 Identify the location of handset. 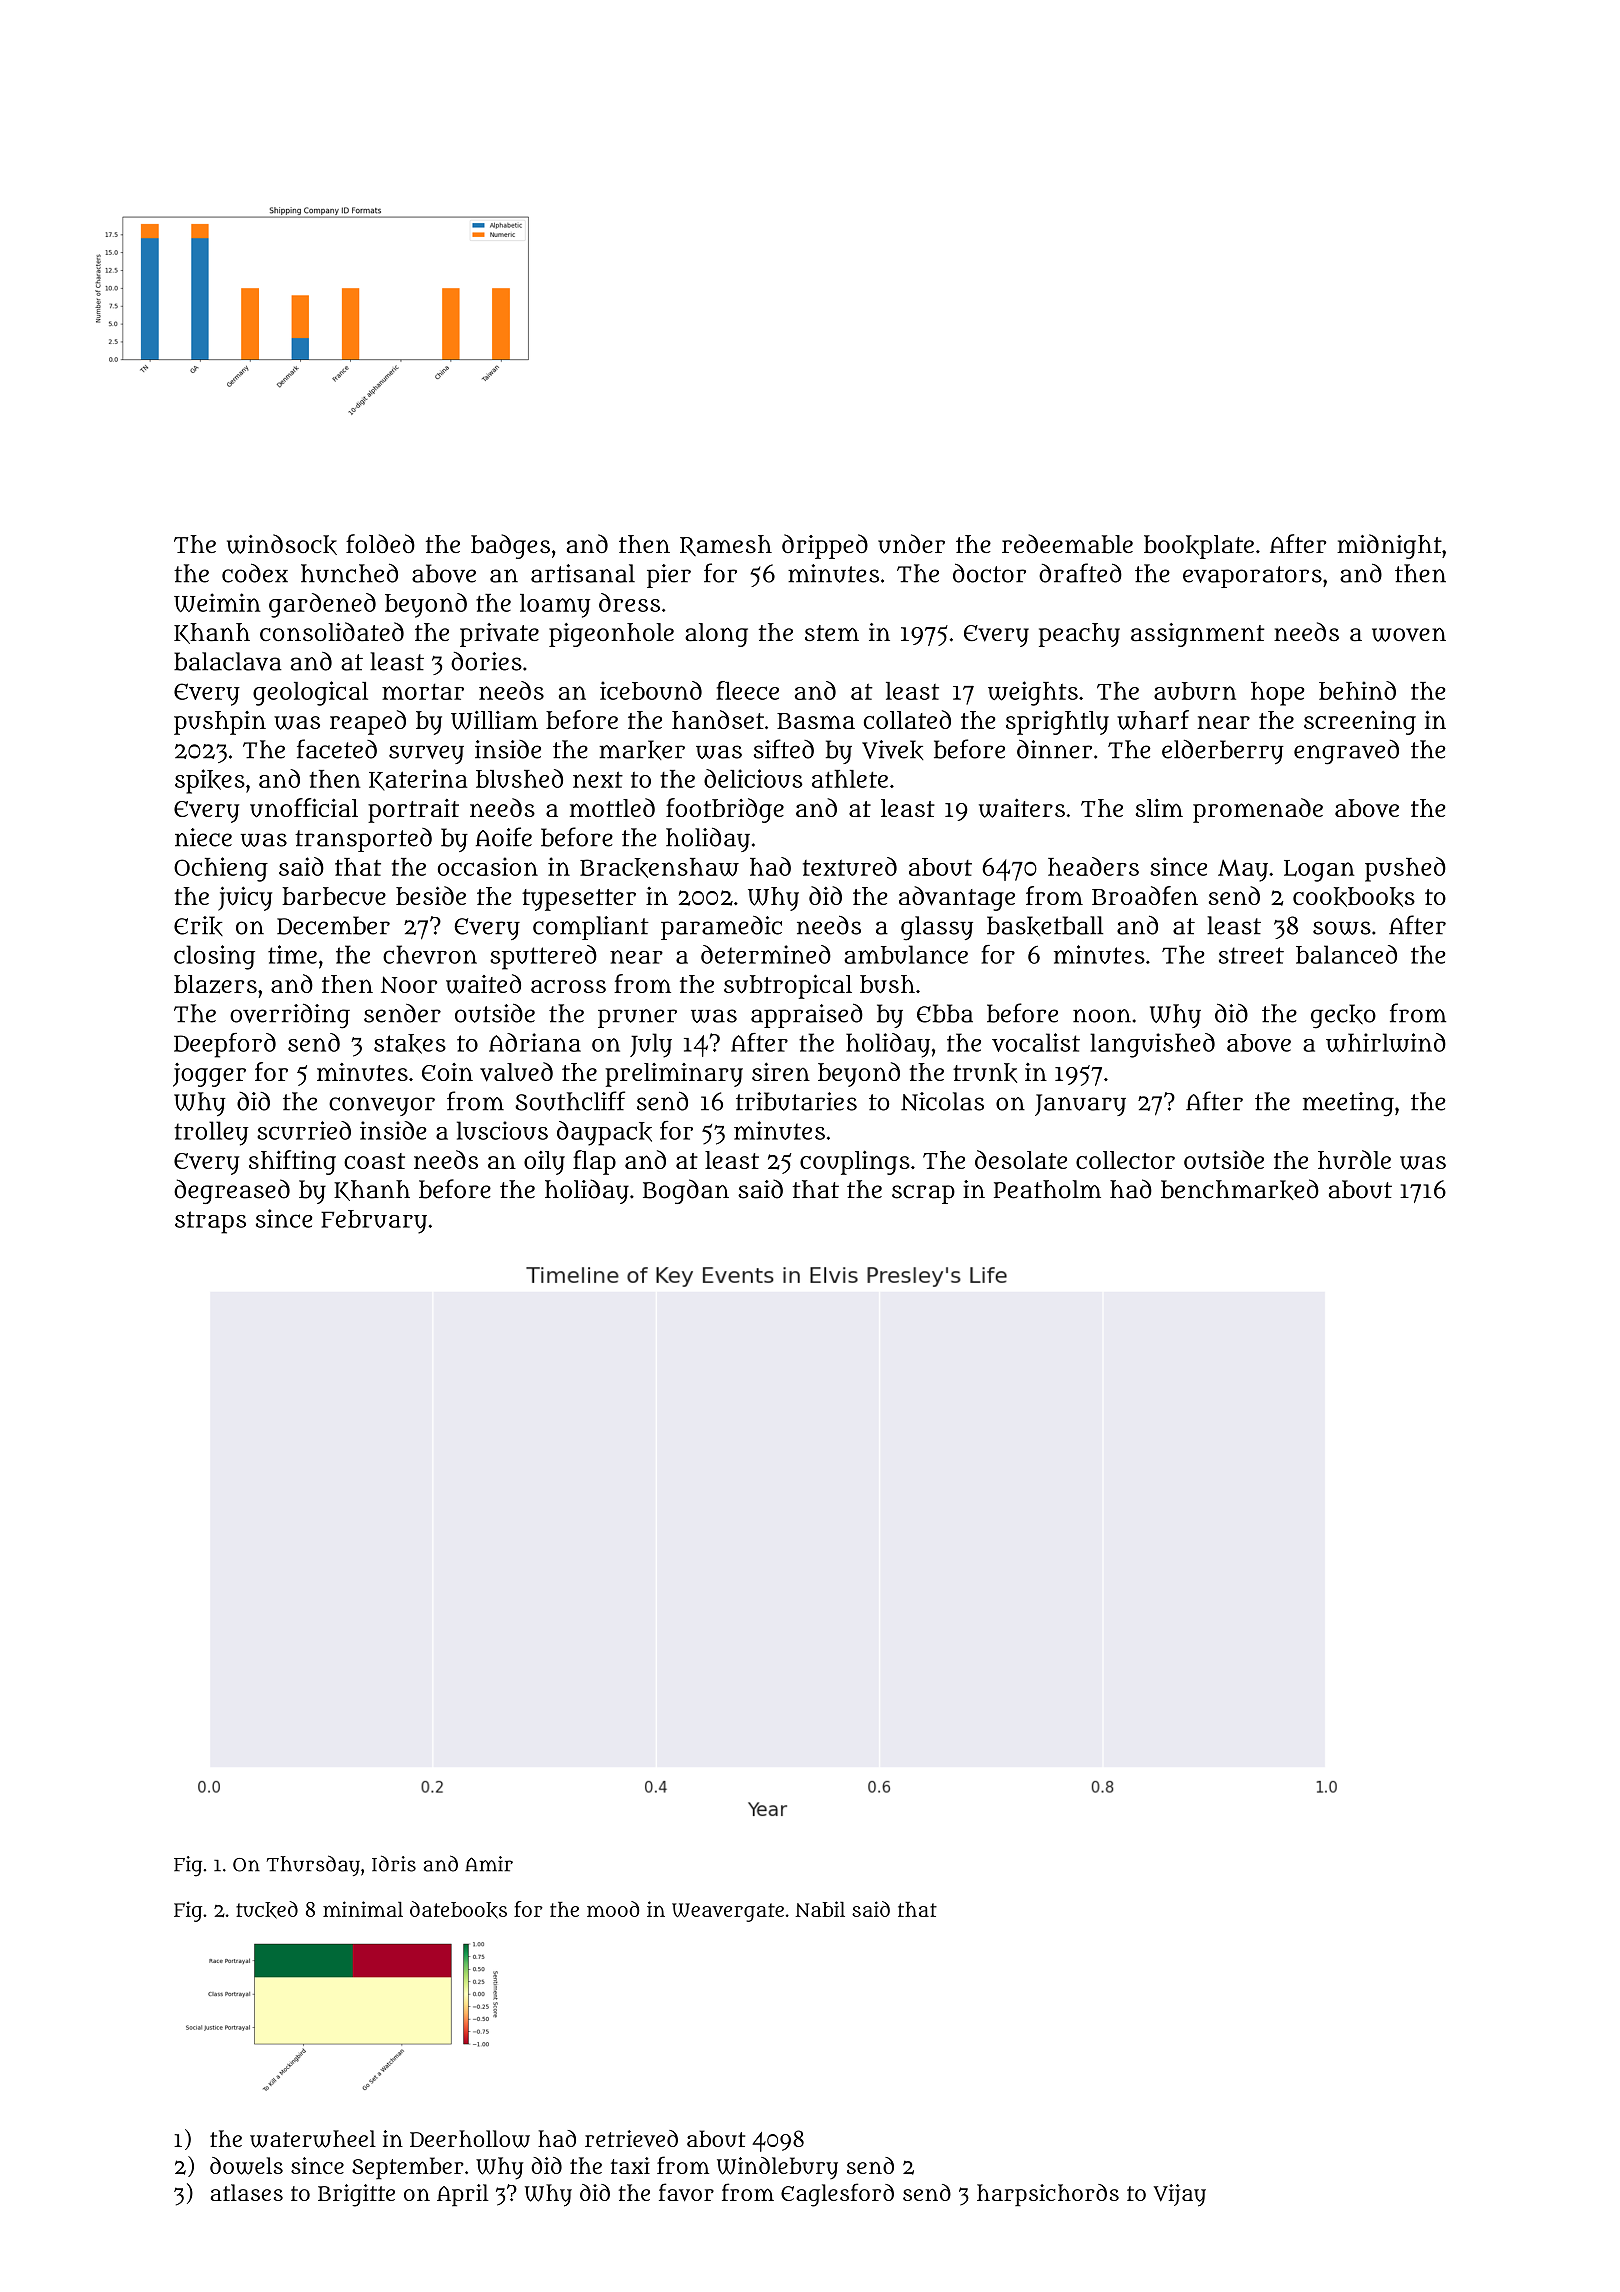
(718, 719).
